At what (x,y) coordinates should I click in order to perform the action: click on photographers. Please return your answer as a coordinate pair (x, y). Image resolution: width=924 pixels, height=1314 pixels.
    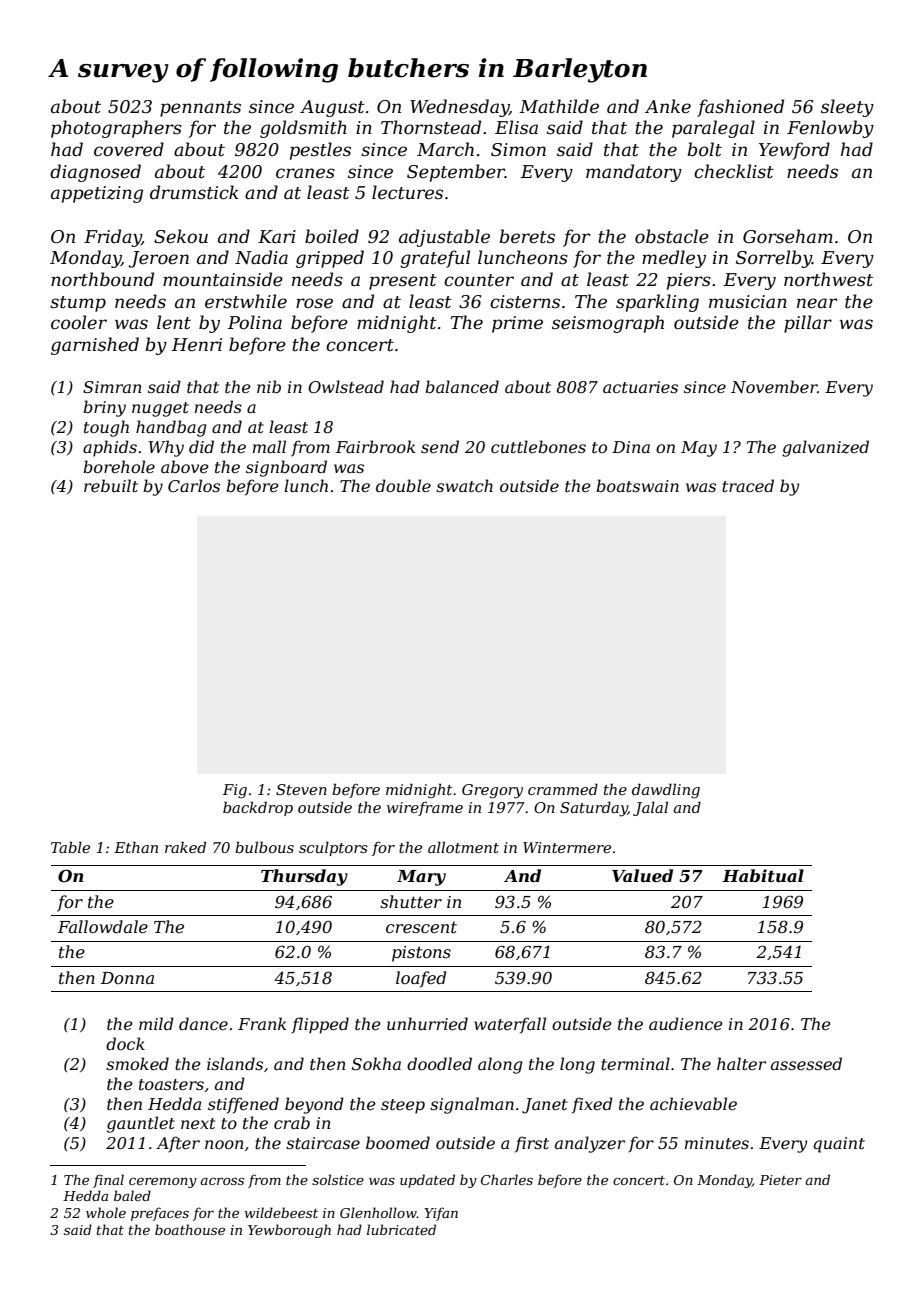
    Looking at the image, I should click on (116, 129).
